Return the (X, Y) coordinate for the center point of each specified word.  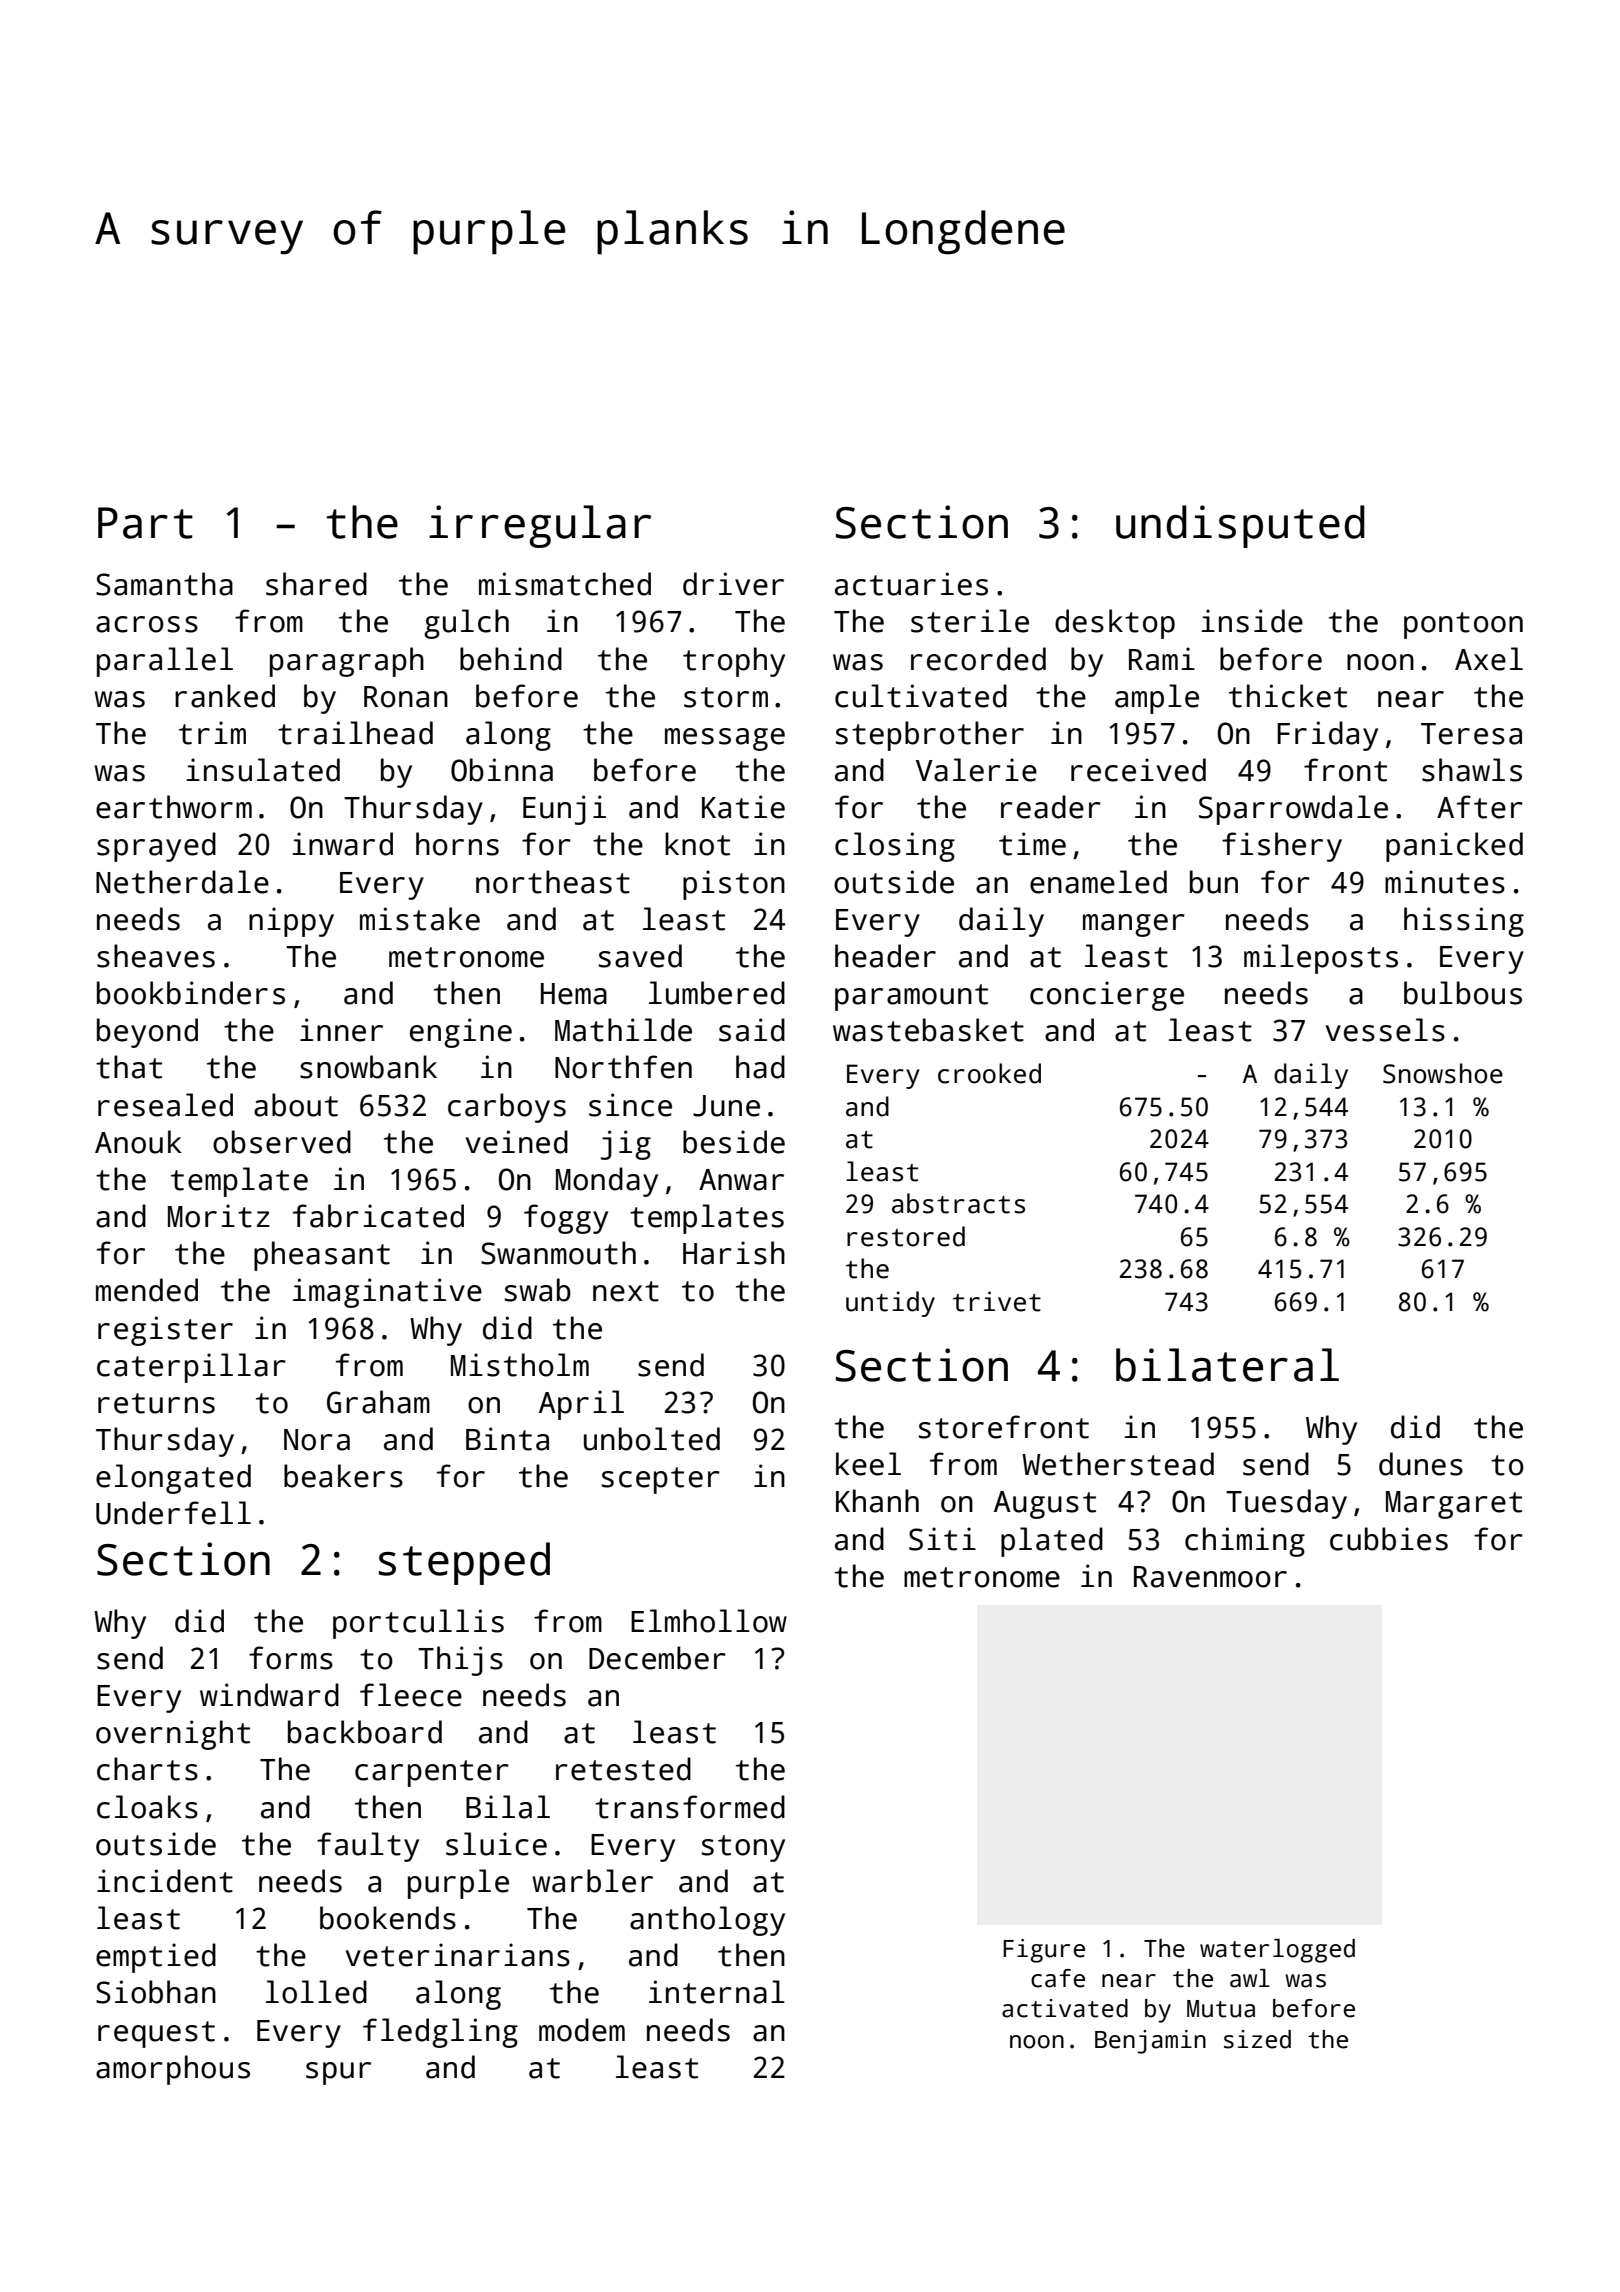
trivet (997, 1301)
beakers (343, 1476)
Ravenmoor (1210, 1577)
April (581, 1405)
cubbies (1389, 1539)
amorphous (173, 2070)
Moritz (219, 1216)
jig (626, 1145)
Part (145, 523)
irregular (540, 526)
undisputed (1240, 526)
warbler (592, 1881)
